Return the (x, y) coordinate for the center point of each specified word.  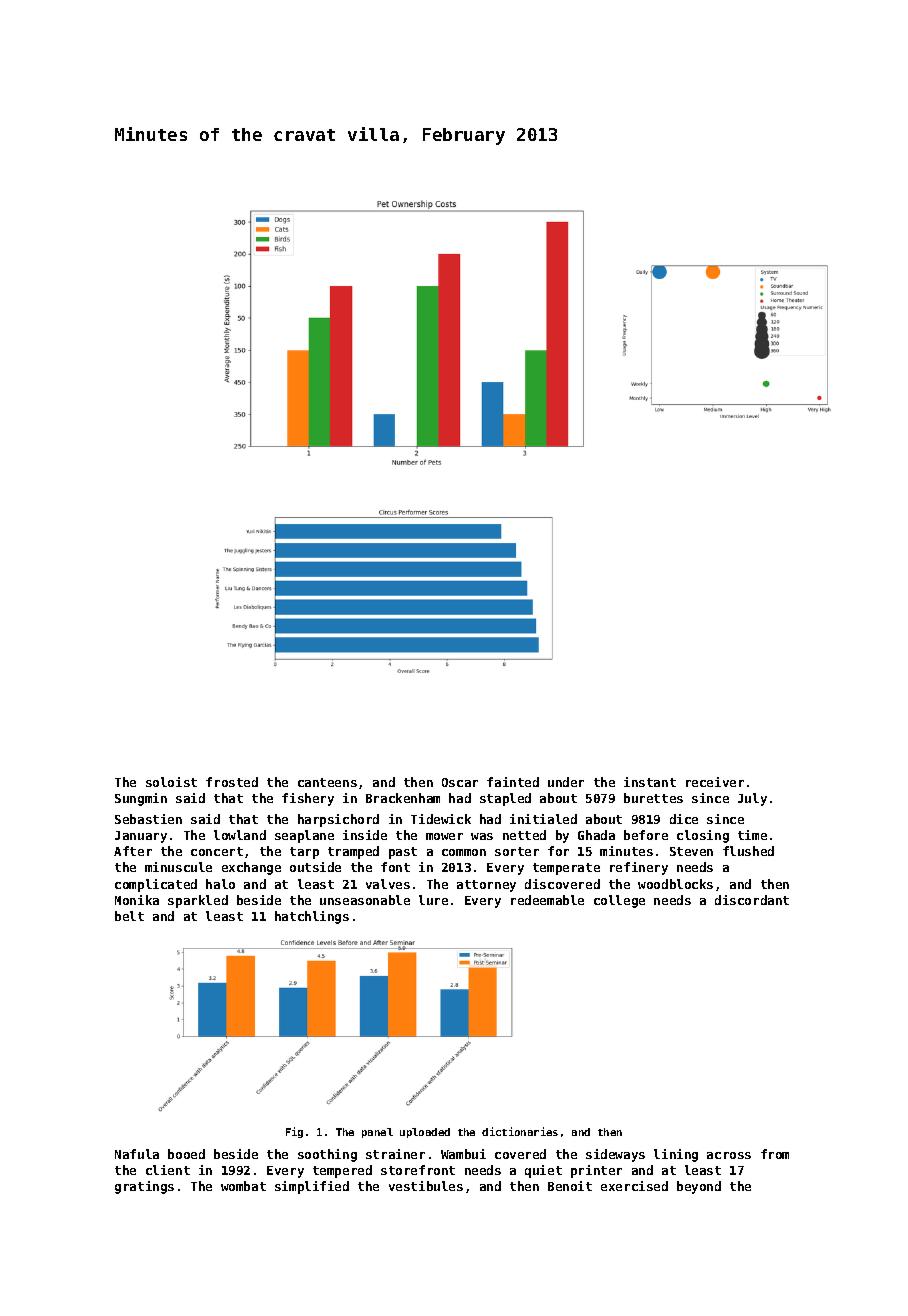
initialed (543, 819)
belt (129, 916)
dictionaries (520, 1131)
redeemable (547, 900)
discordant (752, 900)
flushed (748, 851)
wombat (243, 1186)
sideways (615, 1155)
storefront (418, 1170)
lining (676, 1155)
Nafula (137, 1154)
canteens (327, 782)
